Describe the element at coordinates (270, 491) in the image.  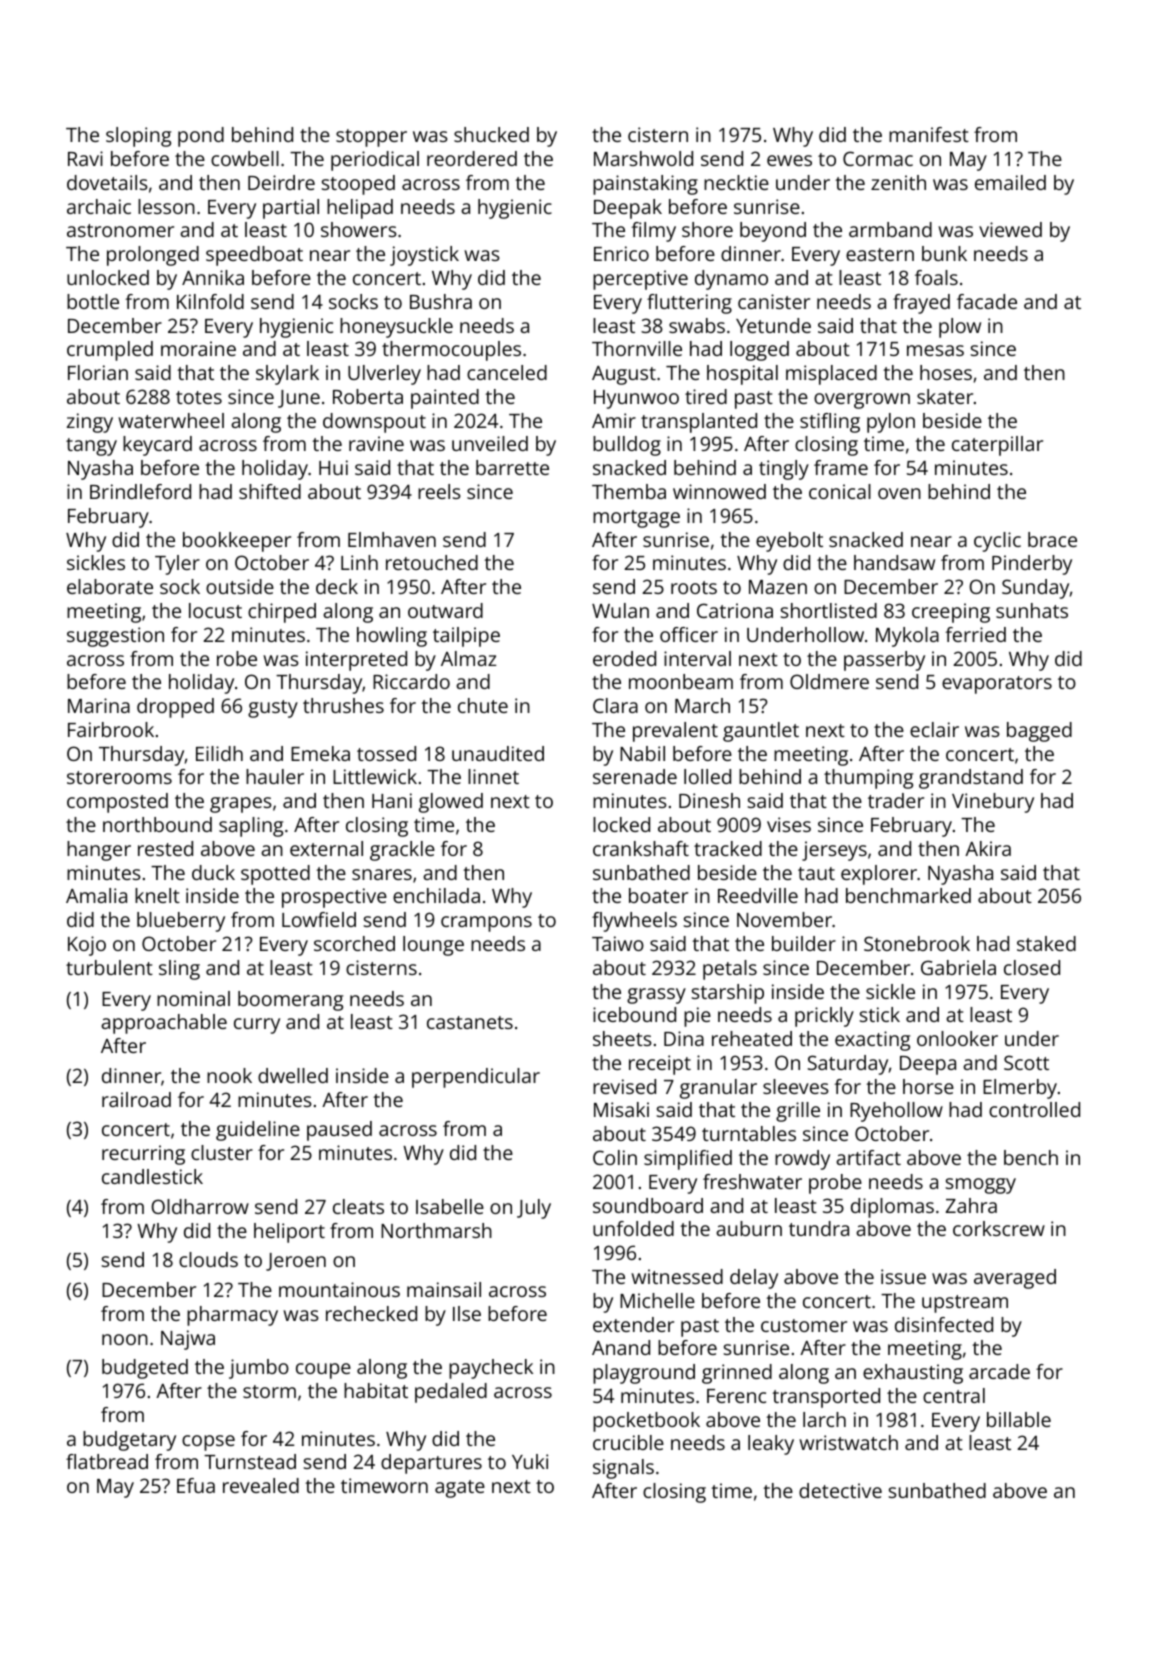
I see `shifted` at that location.
